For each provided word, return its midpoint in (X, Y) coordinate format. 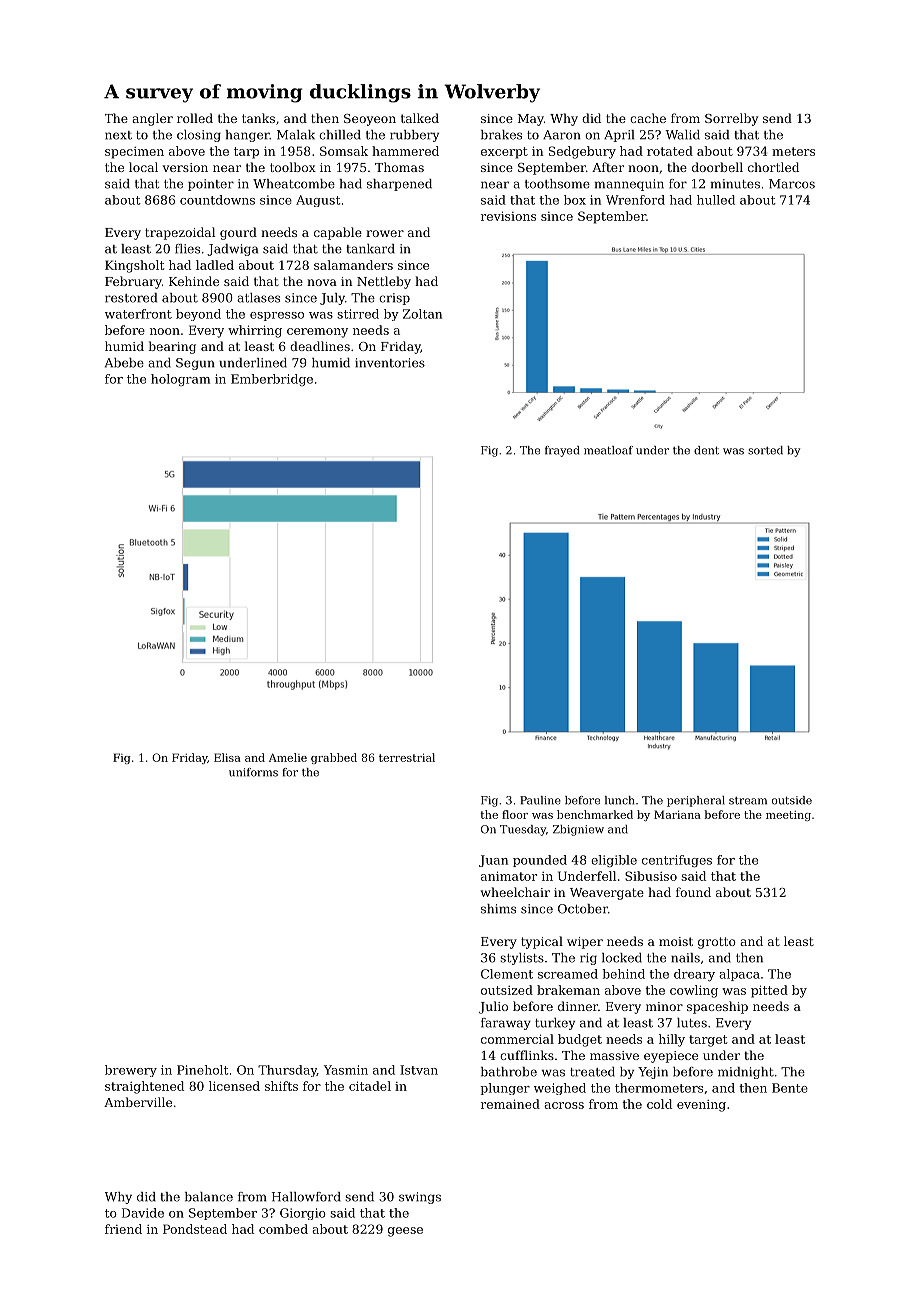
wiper (585, 943)
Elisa (227, 757)
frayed (562, 451)
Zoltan (422, 314)
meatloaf (608, 450)
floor (515, 814)
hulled (716, 200)
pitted (769, 991)
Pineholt (203, 1070)
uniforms (253, 772)
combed (283, 1229)
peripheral (696, 801)
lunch (620, 800)
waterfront (138, 314)
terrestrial (407, 757)
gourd (238, 233)
